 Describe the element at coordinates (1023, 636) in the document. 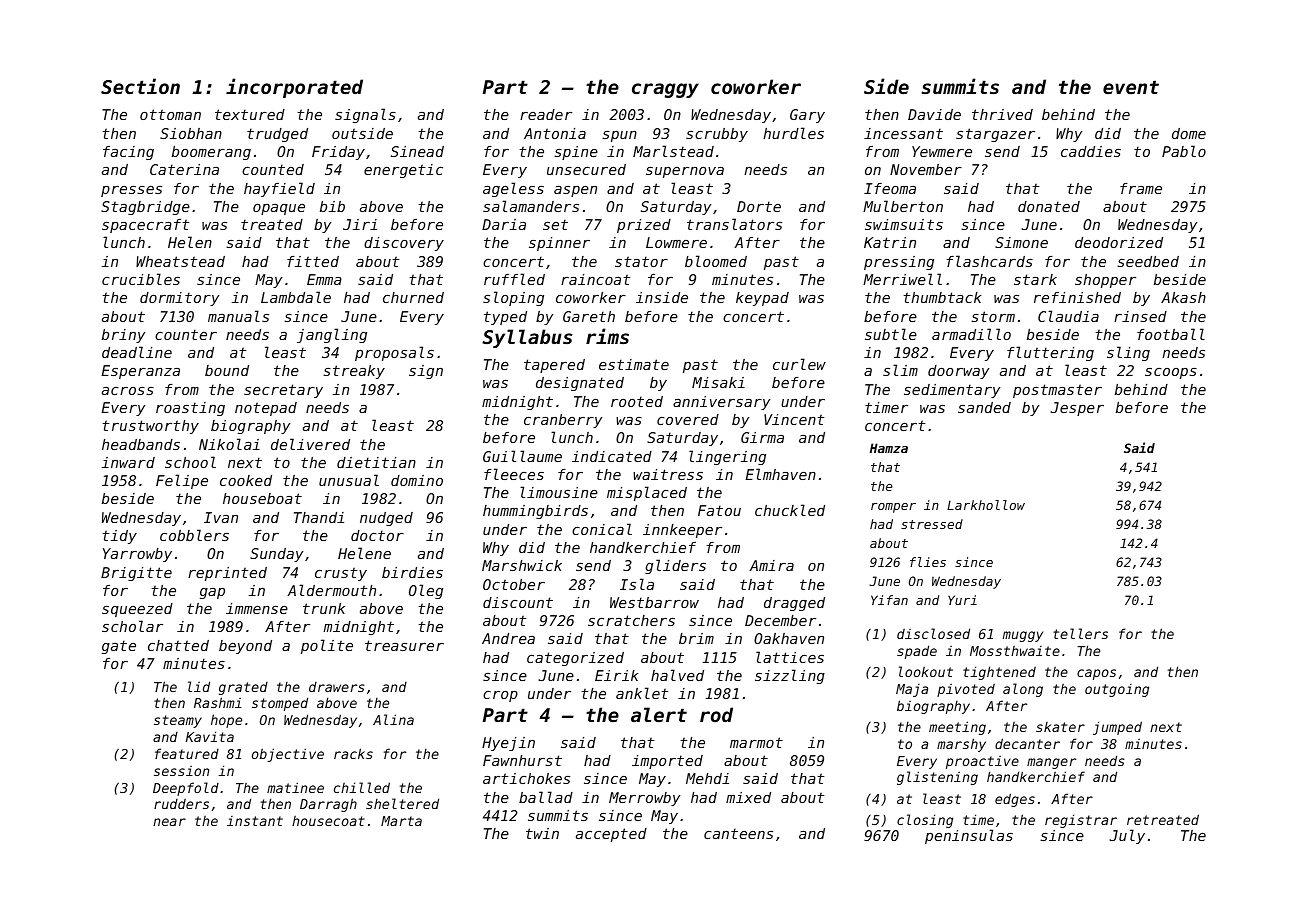

I see `muggy` at that location.
